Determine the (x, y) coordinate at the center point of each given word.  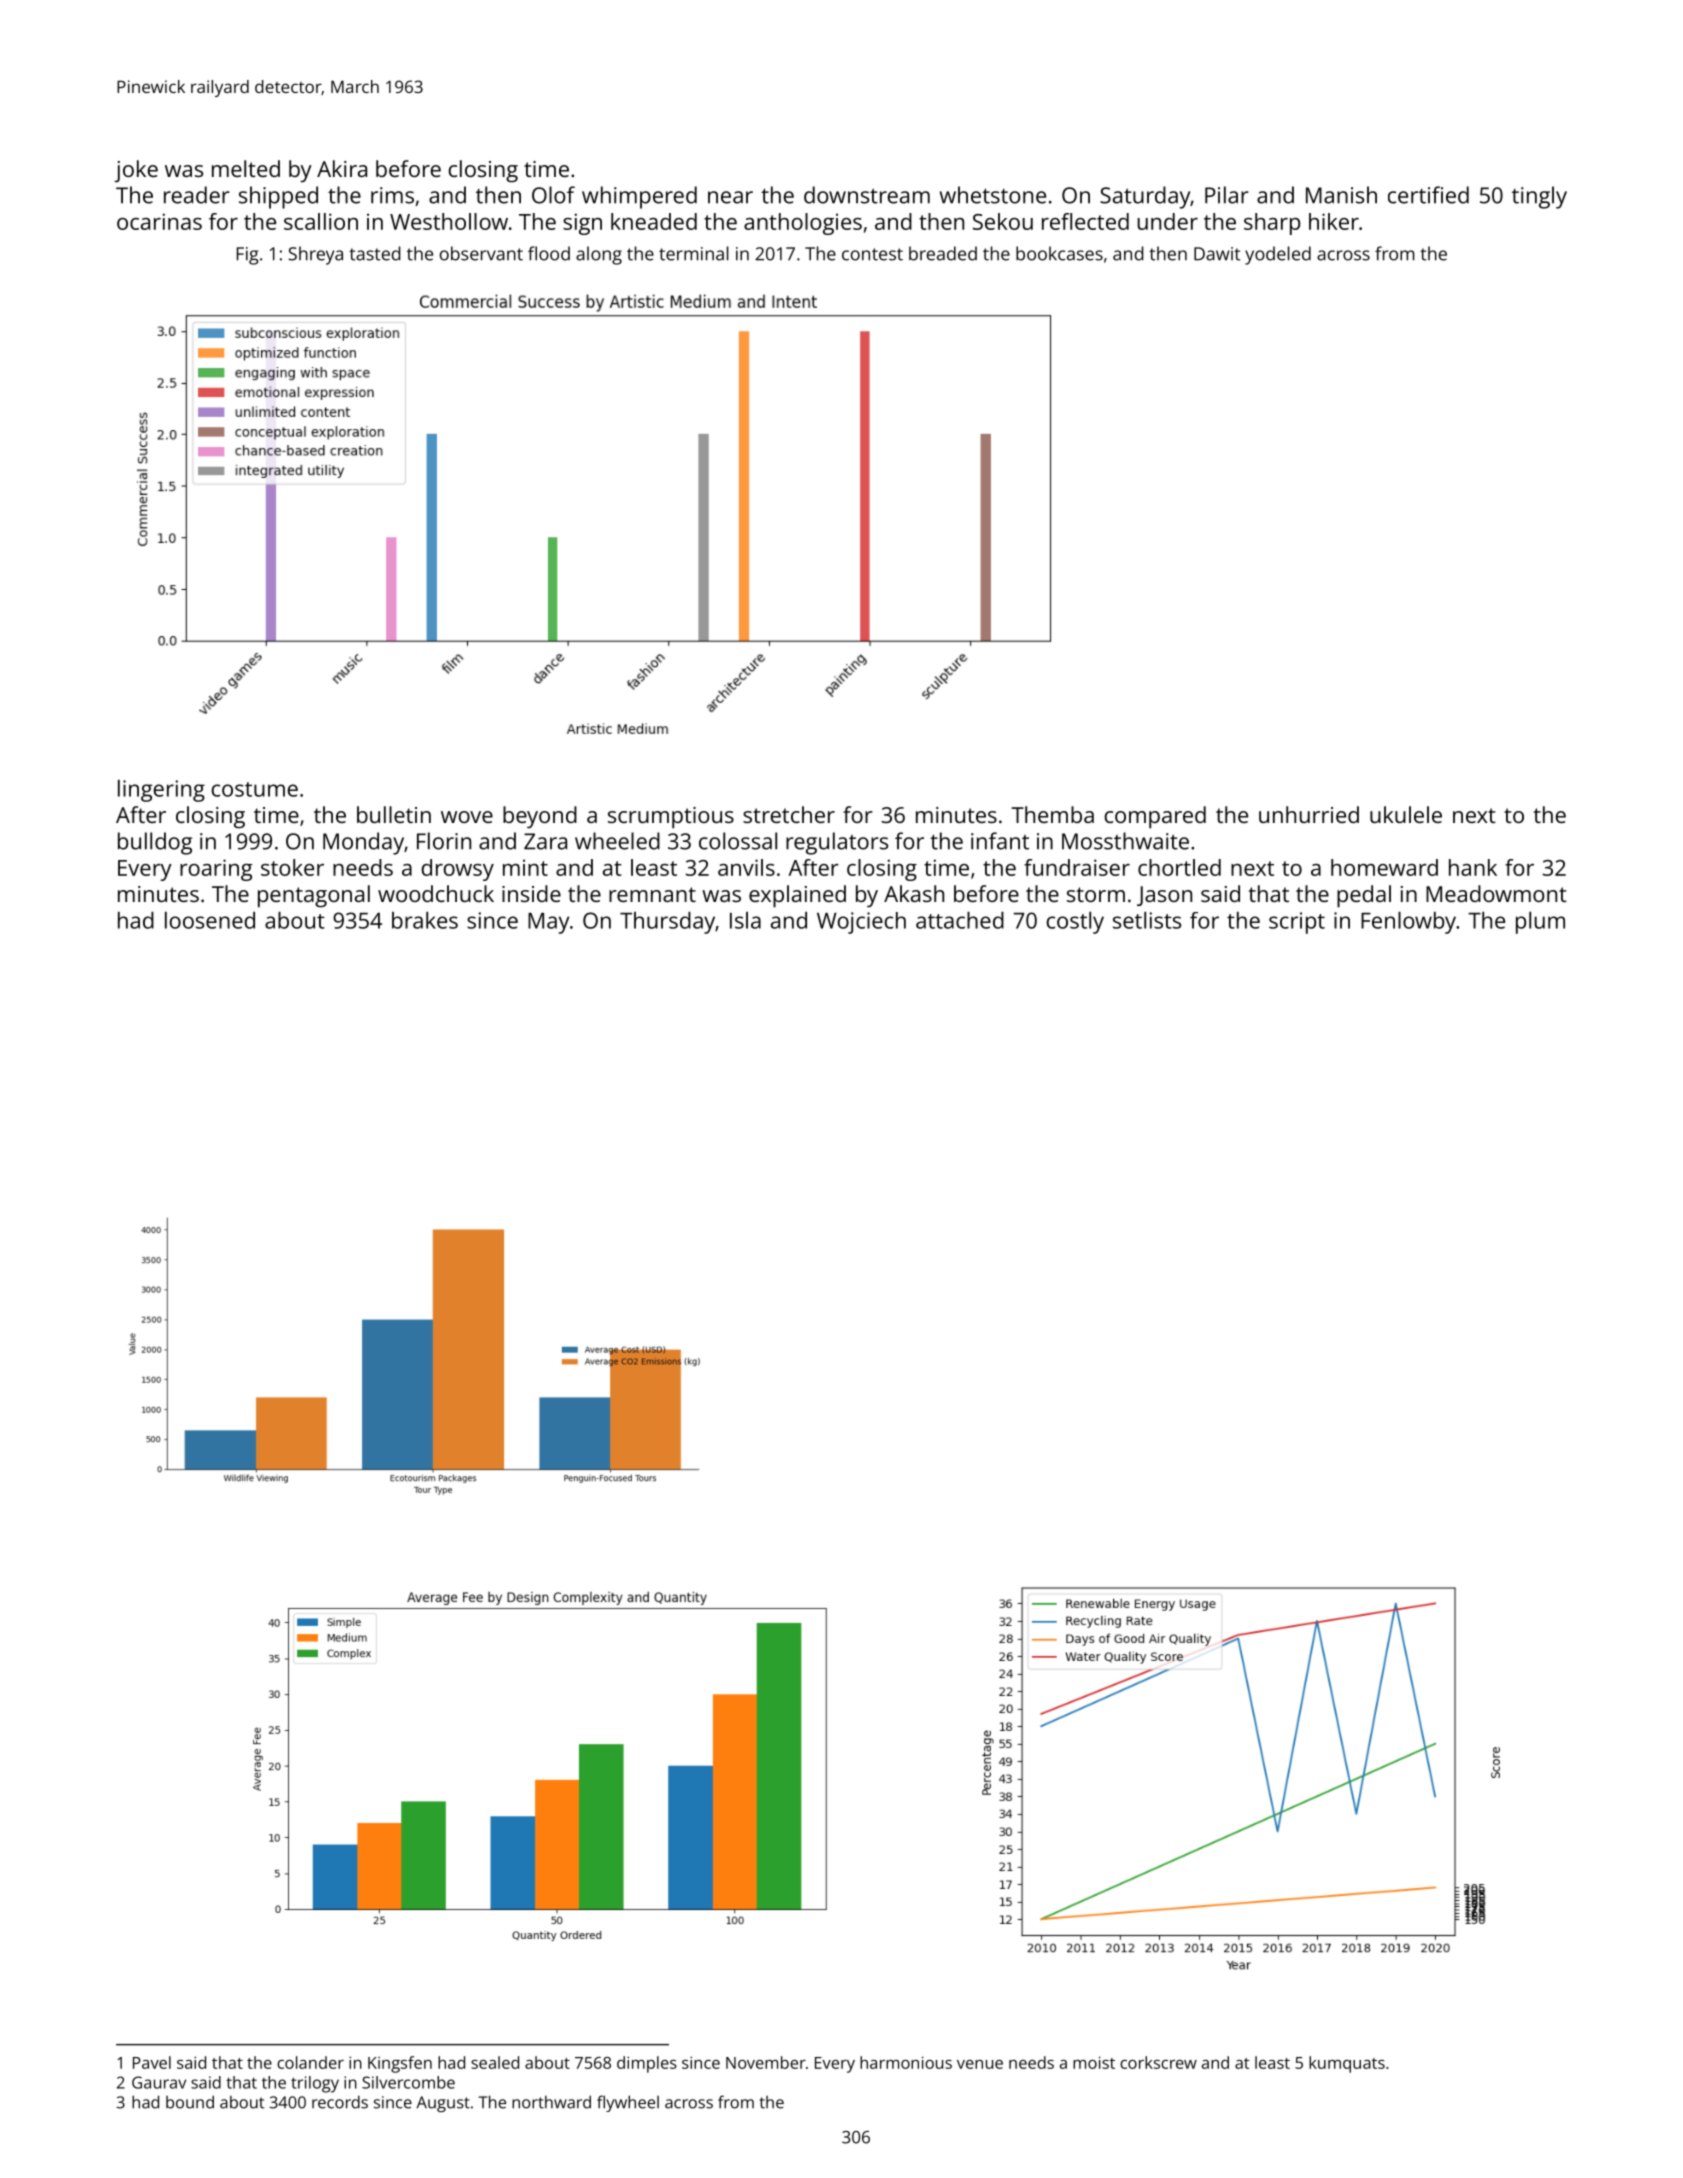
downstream (867, 195)
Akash (914, 893)
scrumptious (671, 818)
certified (1428, 195)
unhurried (1309, 814)
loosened (210, 920)
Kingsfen (400, 2064)
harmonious (906, 2062)
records (340, 2102)
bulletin (394, 814)
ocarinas (159, 221)
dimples (647, 2064)
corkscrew (1158, 2062)
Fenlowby (1408, 923)
